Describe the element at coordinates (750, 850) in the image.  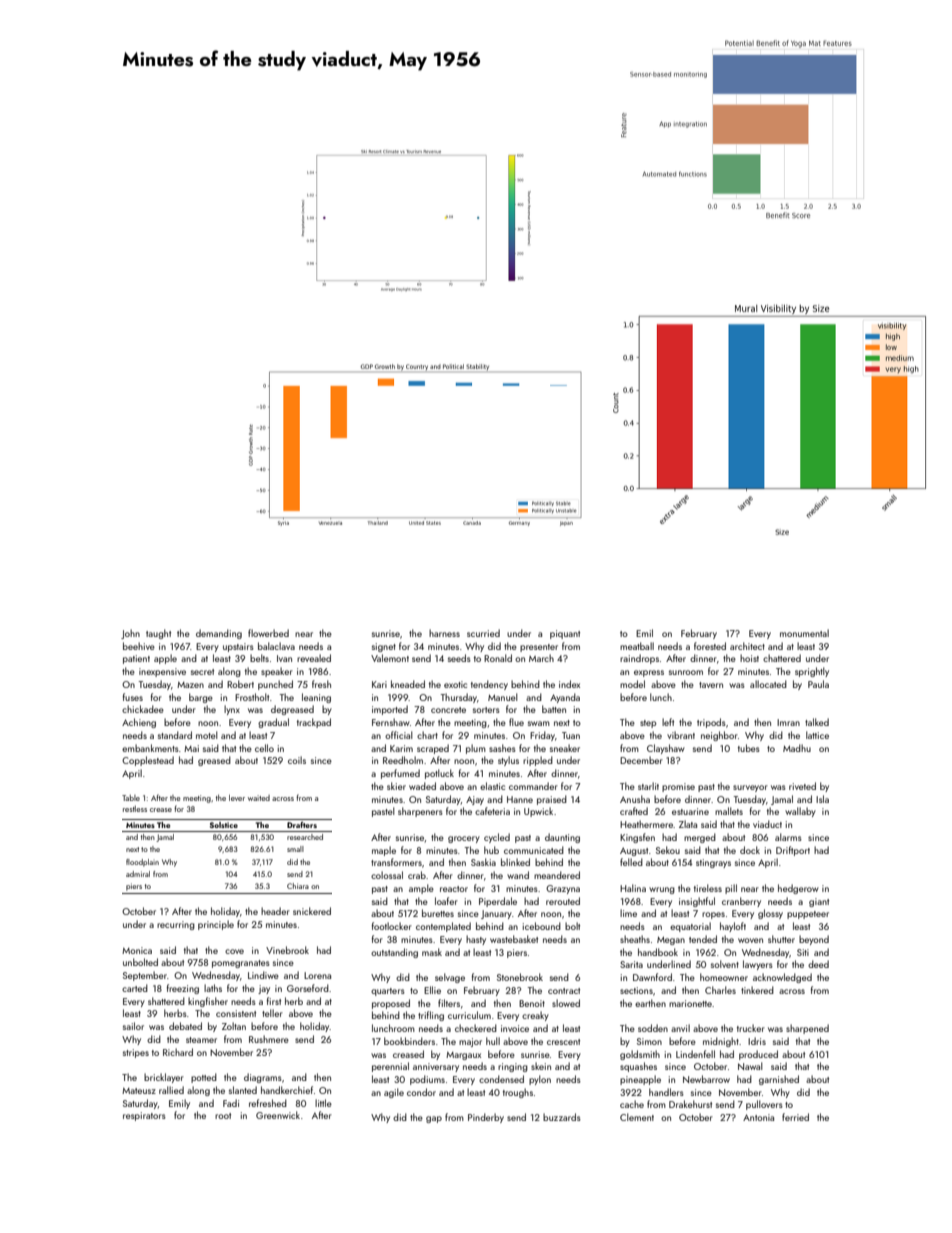
I see `dock` at that location.
